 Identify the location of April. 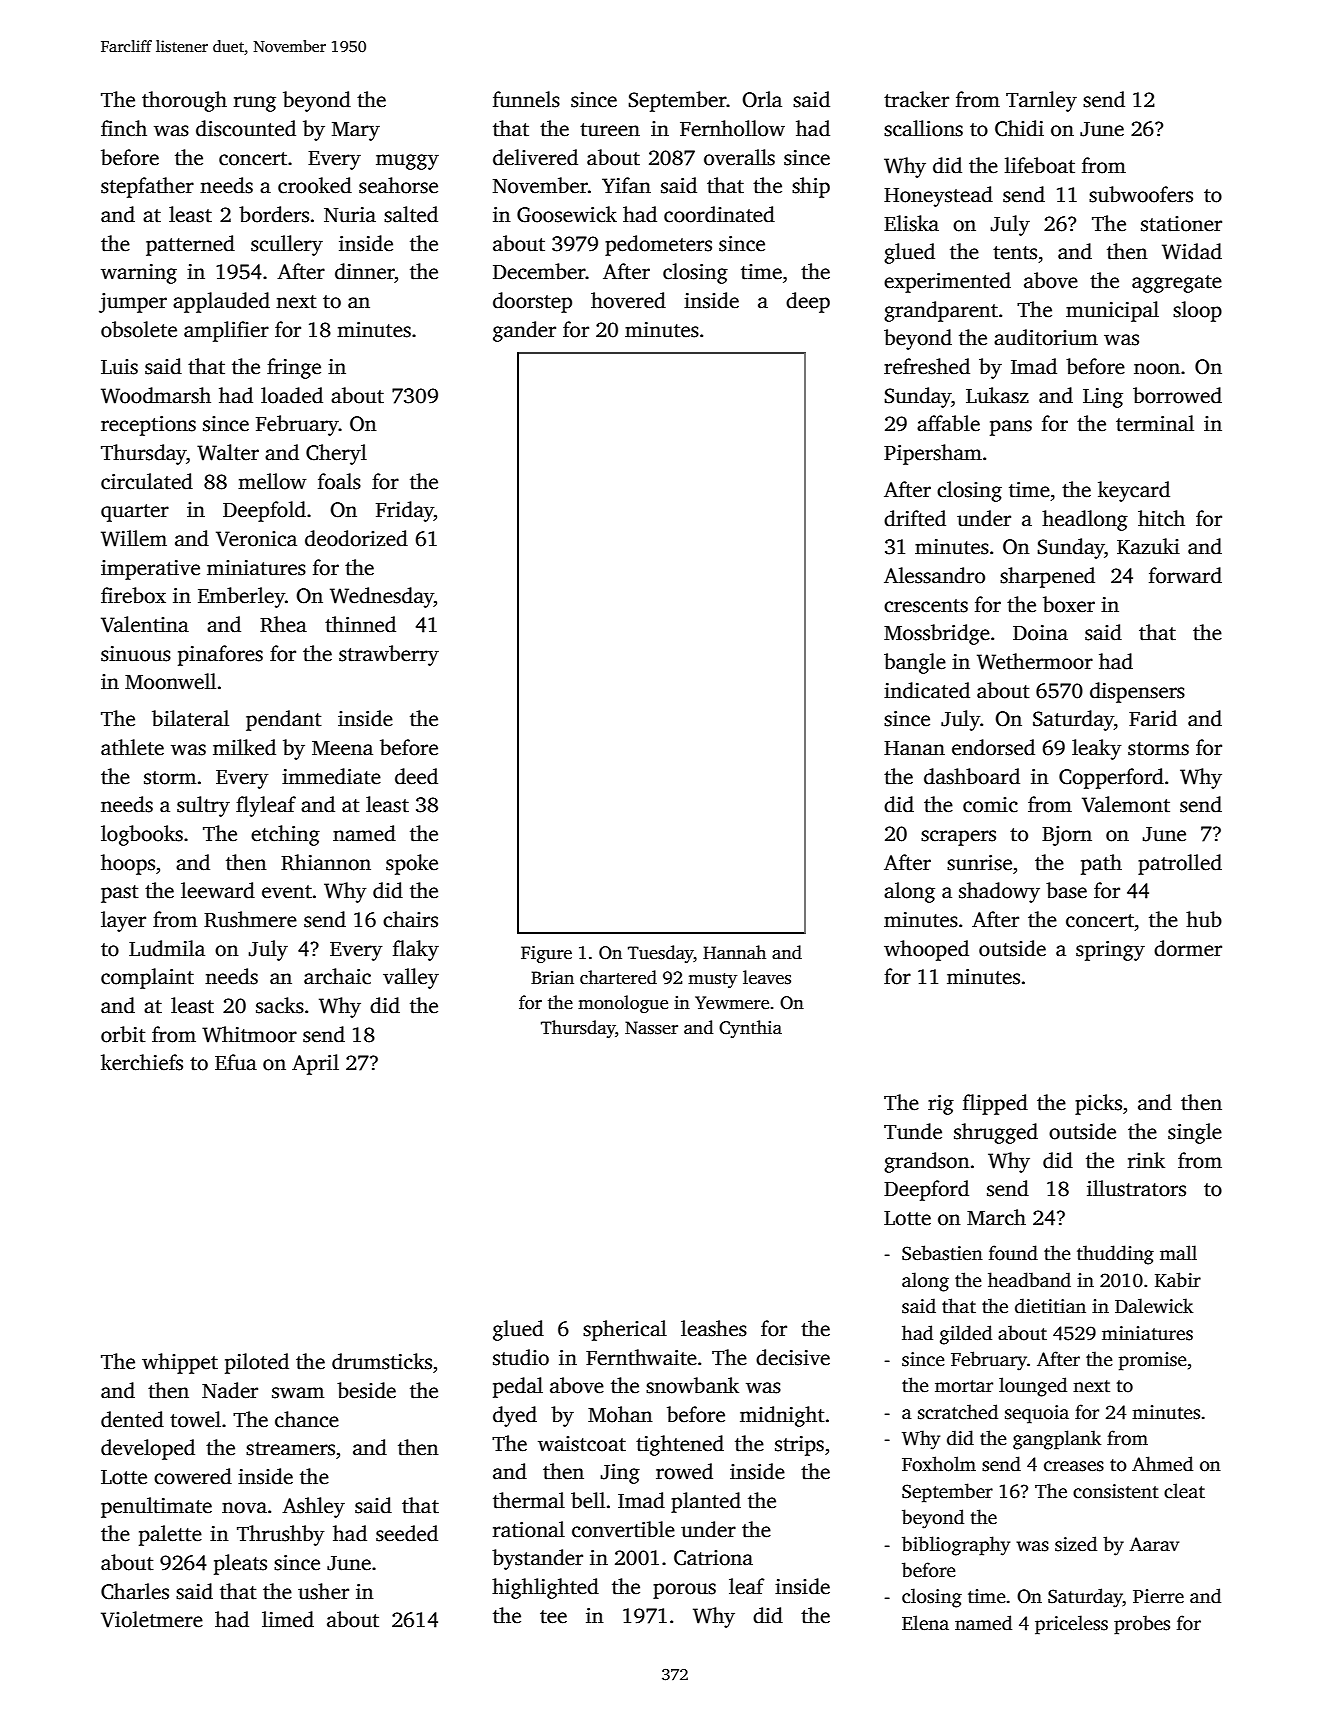
(315, 1064).
